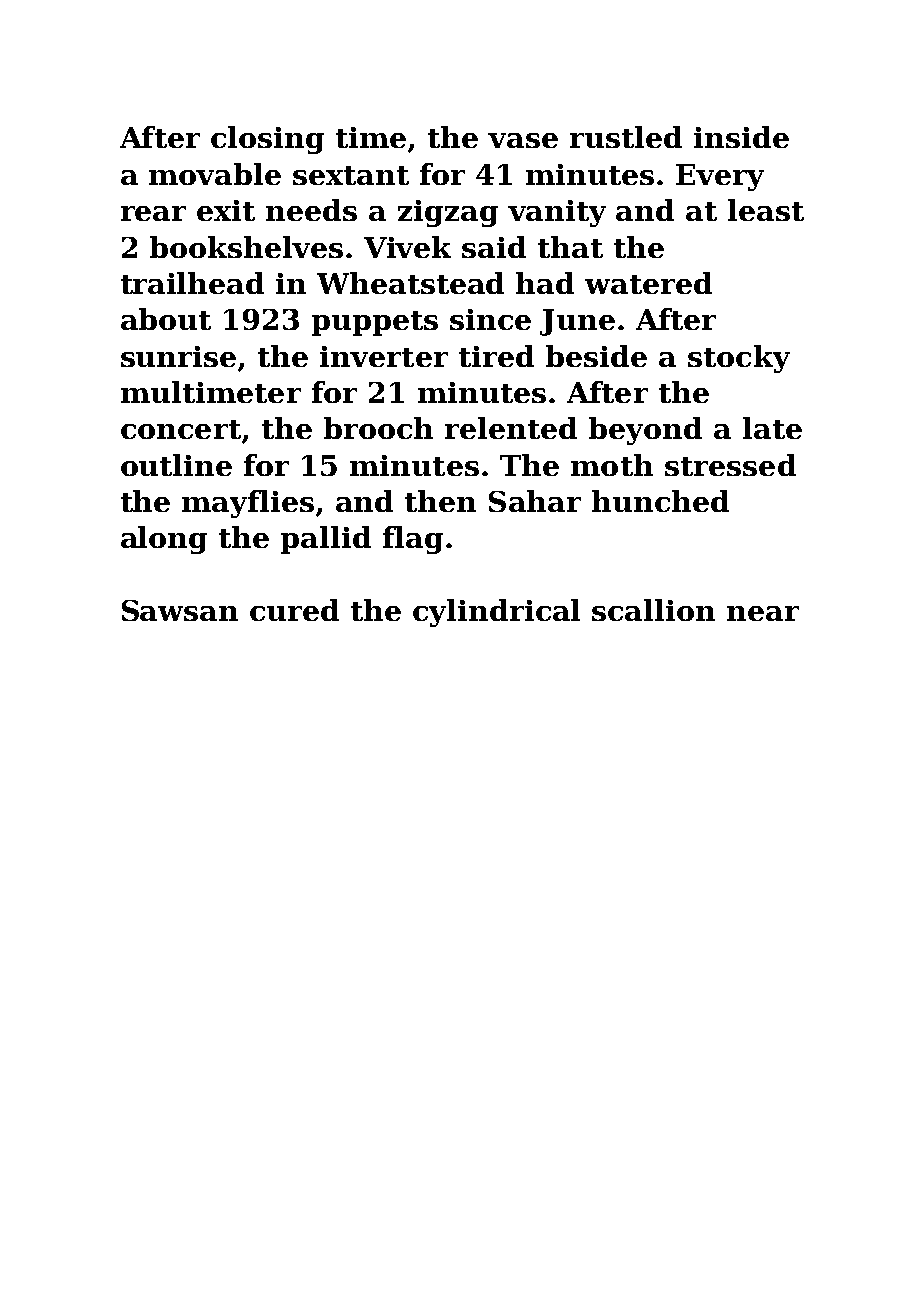  I want to click on stocky, so click(739, 359).
